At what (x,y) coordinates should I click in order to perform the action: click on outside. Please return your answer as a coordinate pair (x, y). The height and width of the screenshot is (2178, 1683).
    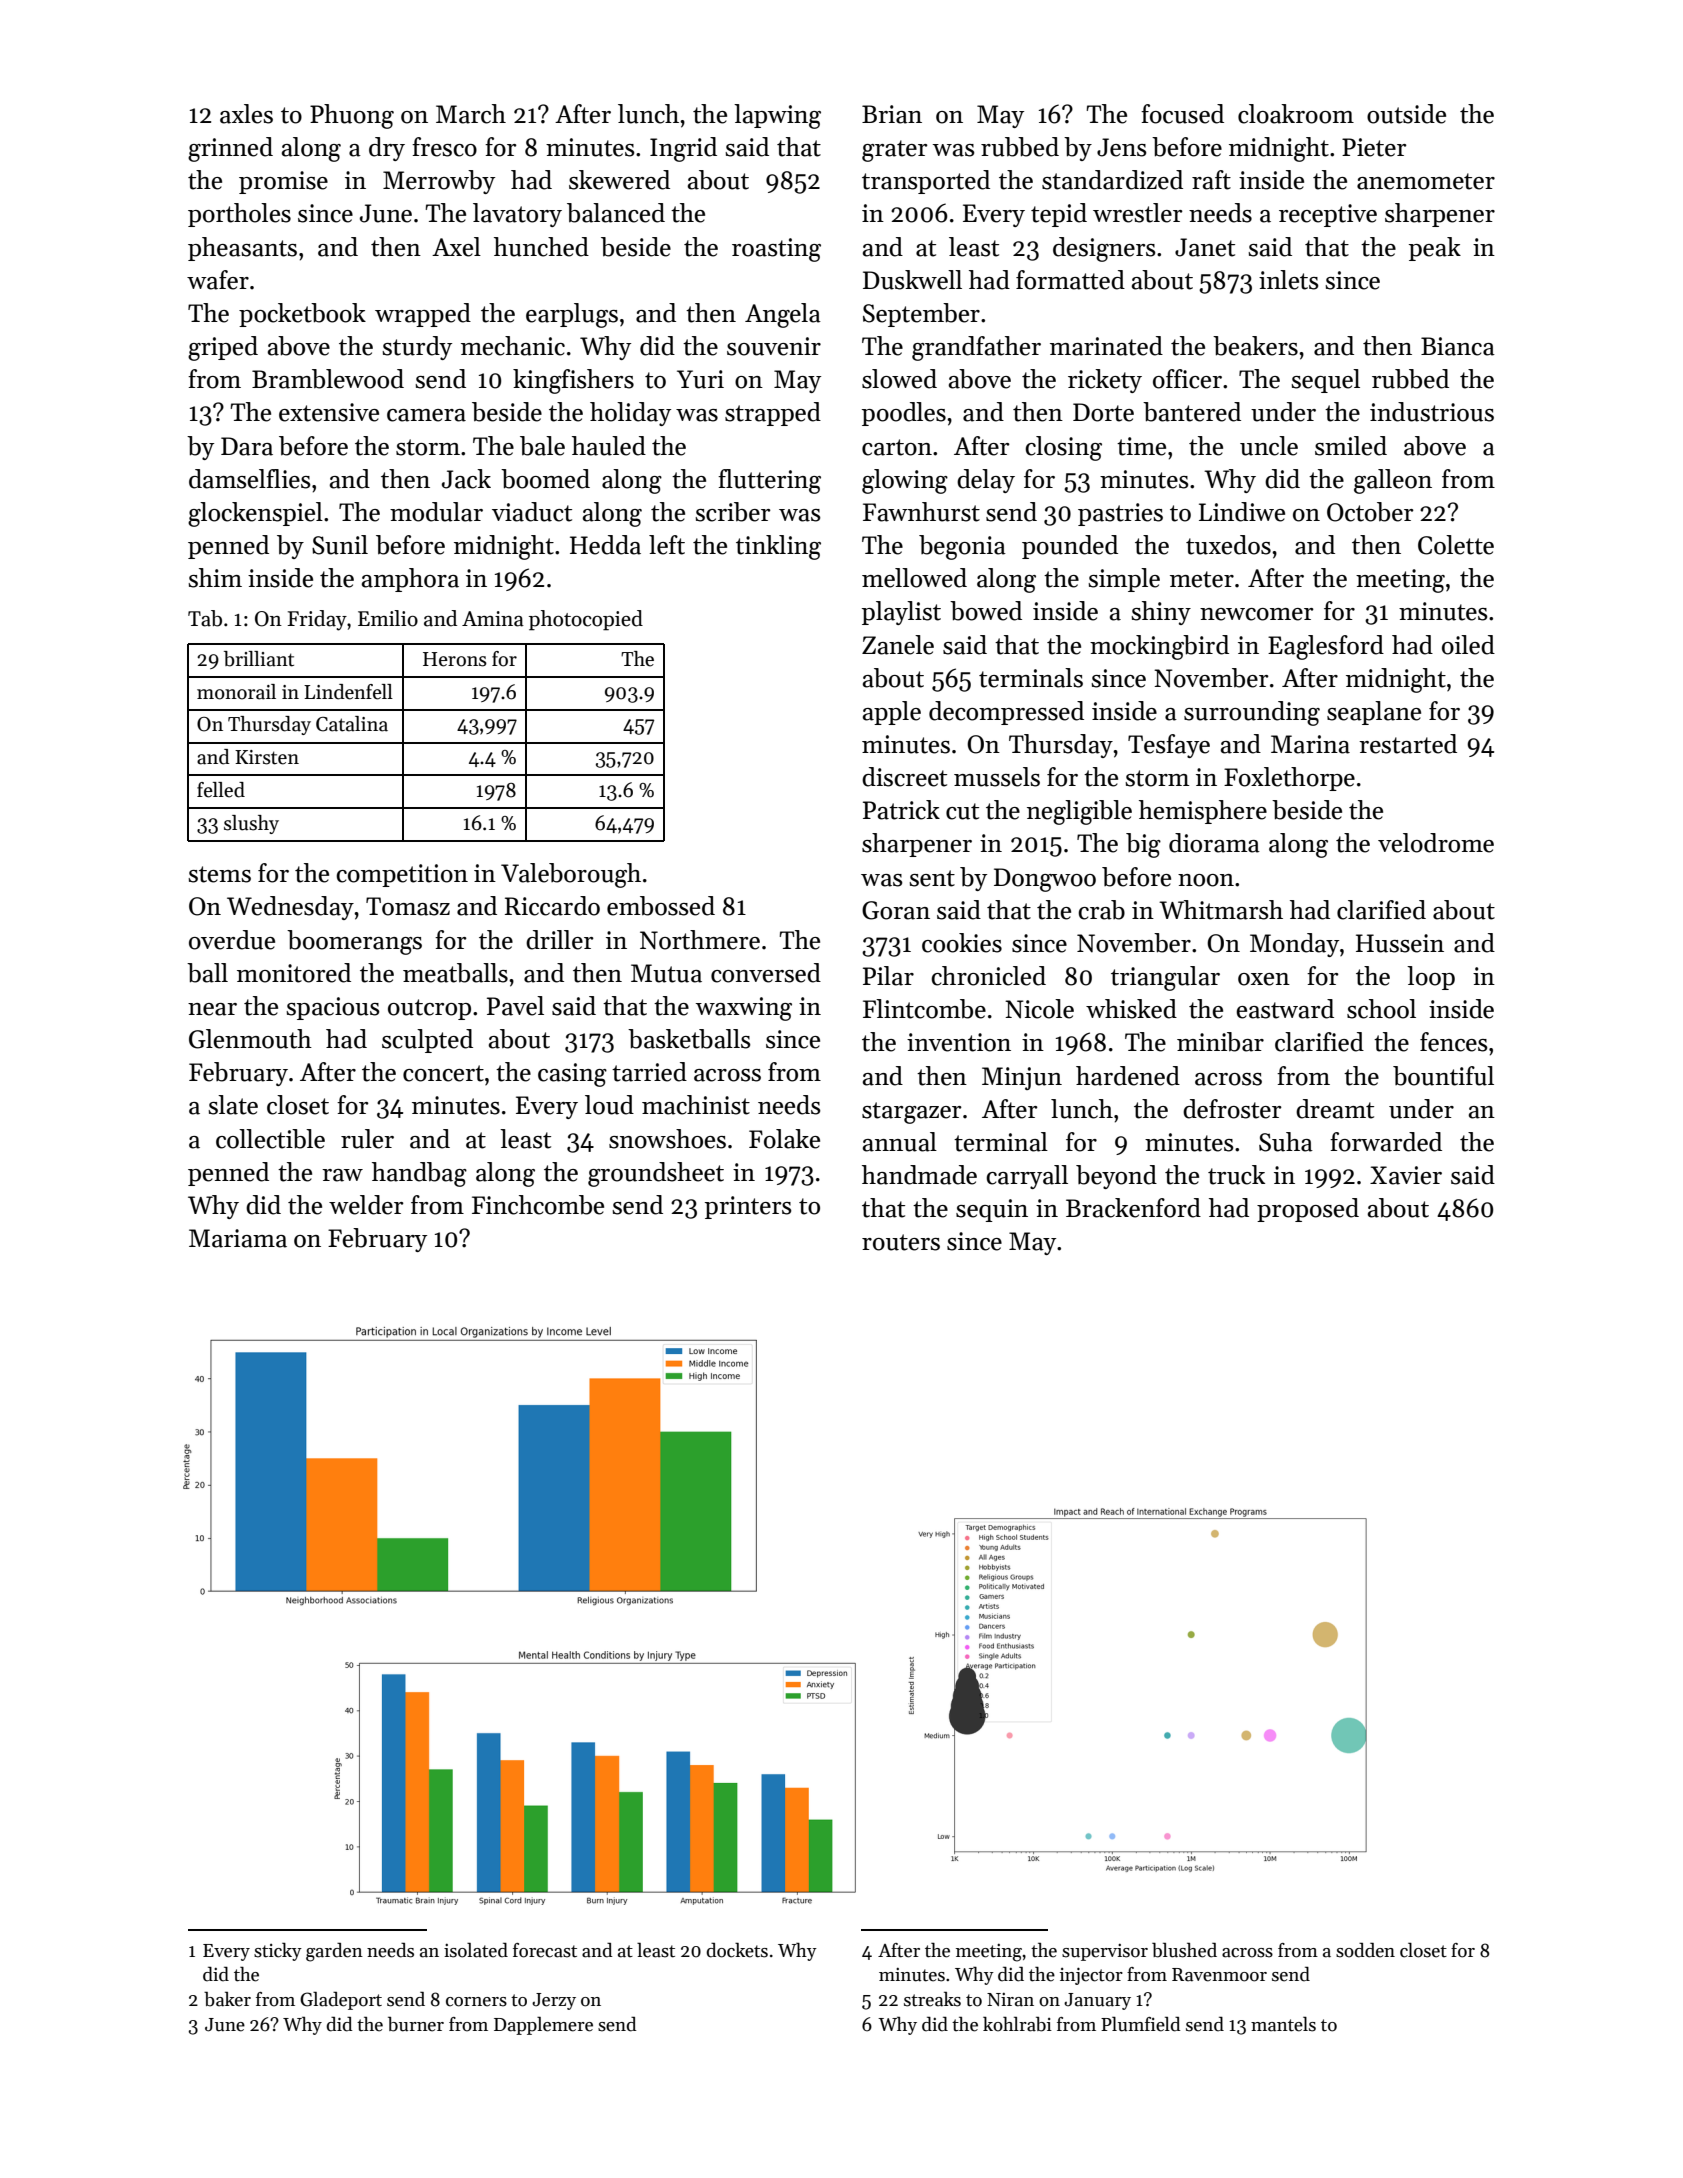
    Looking at the image, I should click on (1406, 114).
